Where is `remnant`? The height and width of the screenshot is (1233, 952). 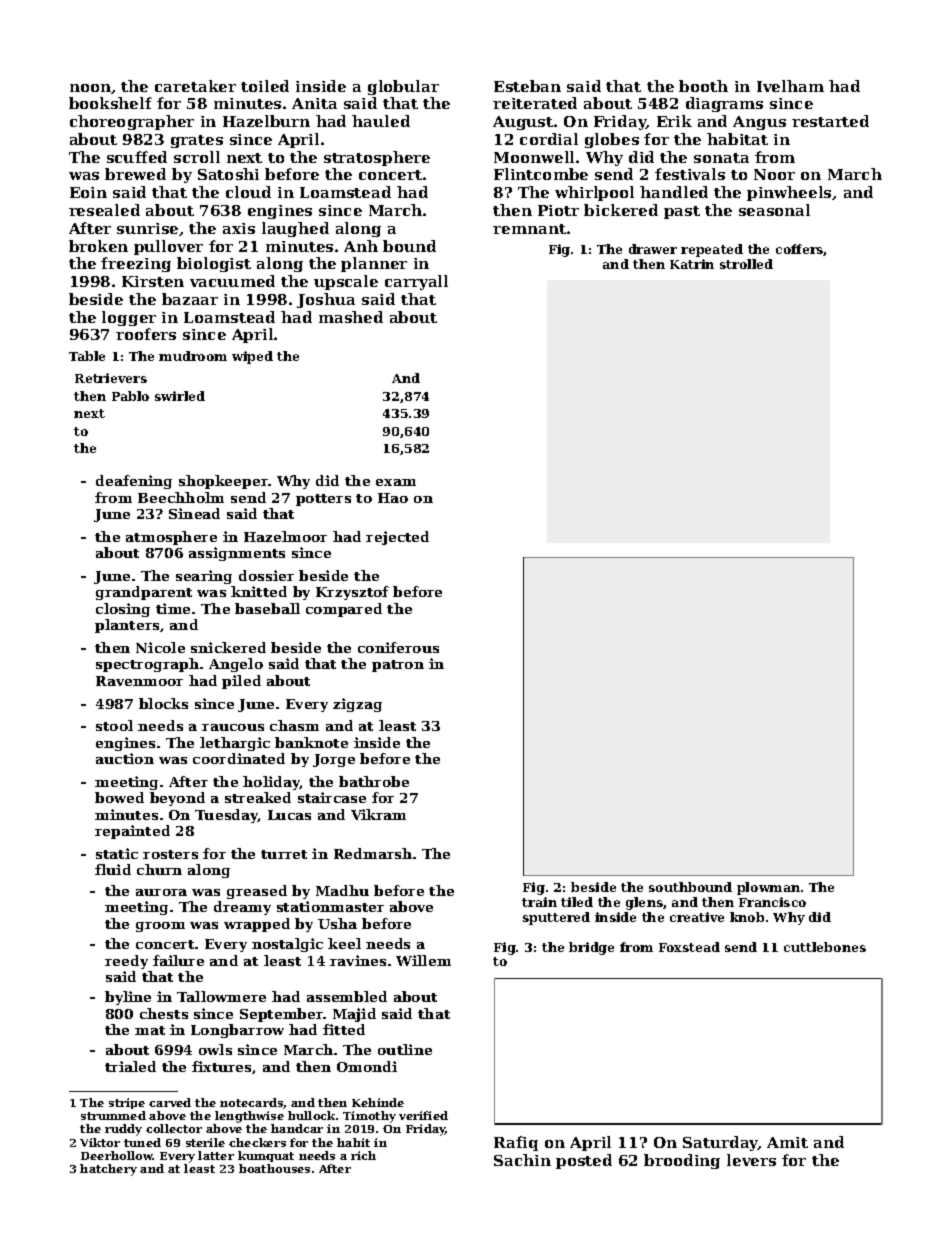 remnant is located at coordinates (529, 229).
